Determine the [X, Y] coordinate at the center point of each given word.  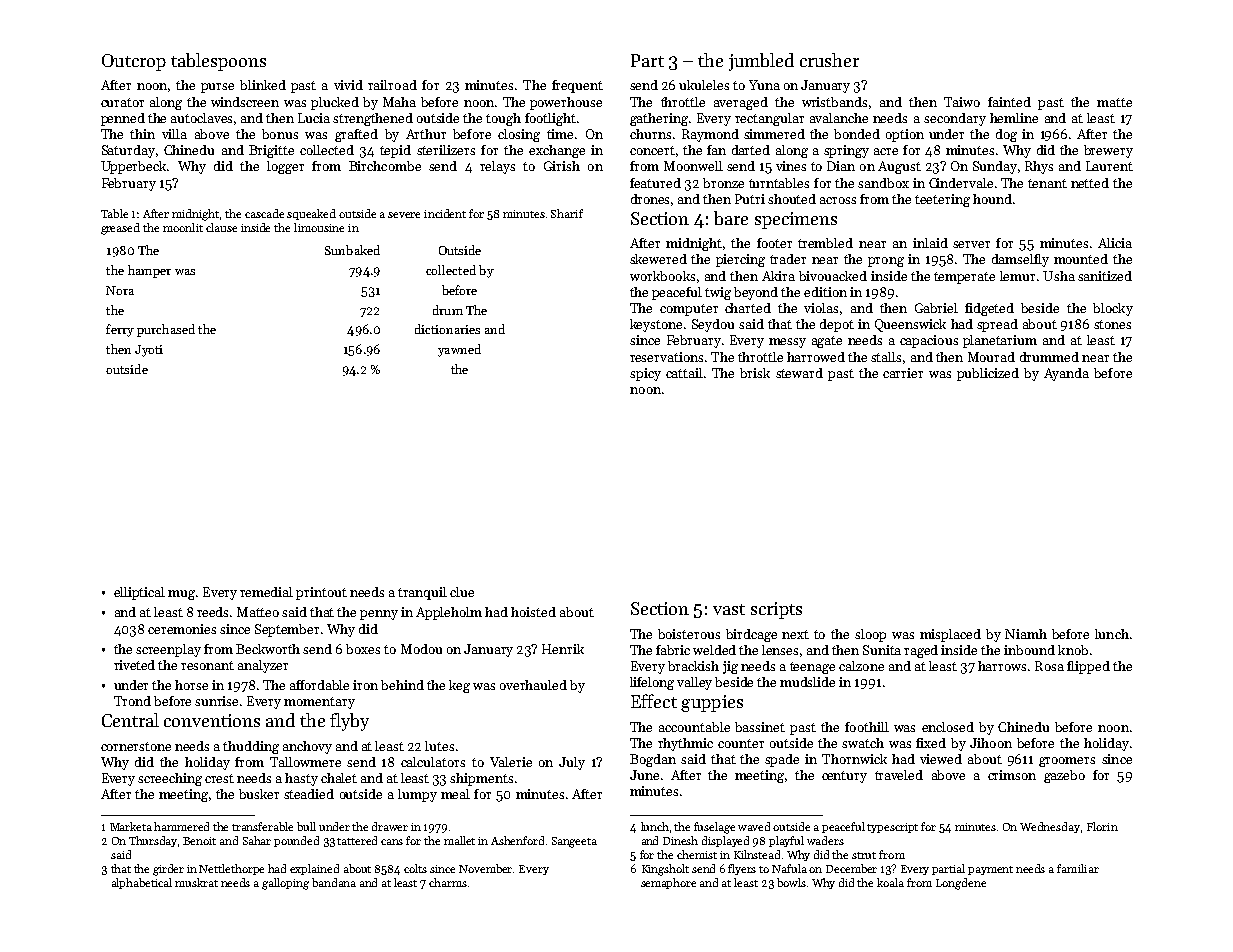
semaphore [668, 883]
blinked [263, 85]
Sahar [257, 840]
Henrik [563, 649]
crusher [829, 60]
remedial [266, 592]
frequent [577, 86]
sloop [870, 635]
